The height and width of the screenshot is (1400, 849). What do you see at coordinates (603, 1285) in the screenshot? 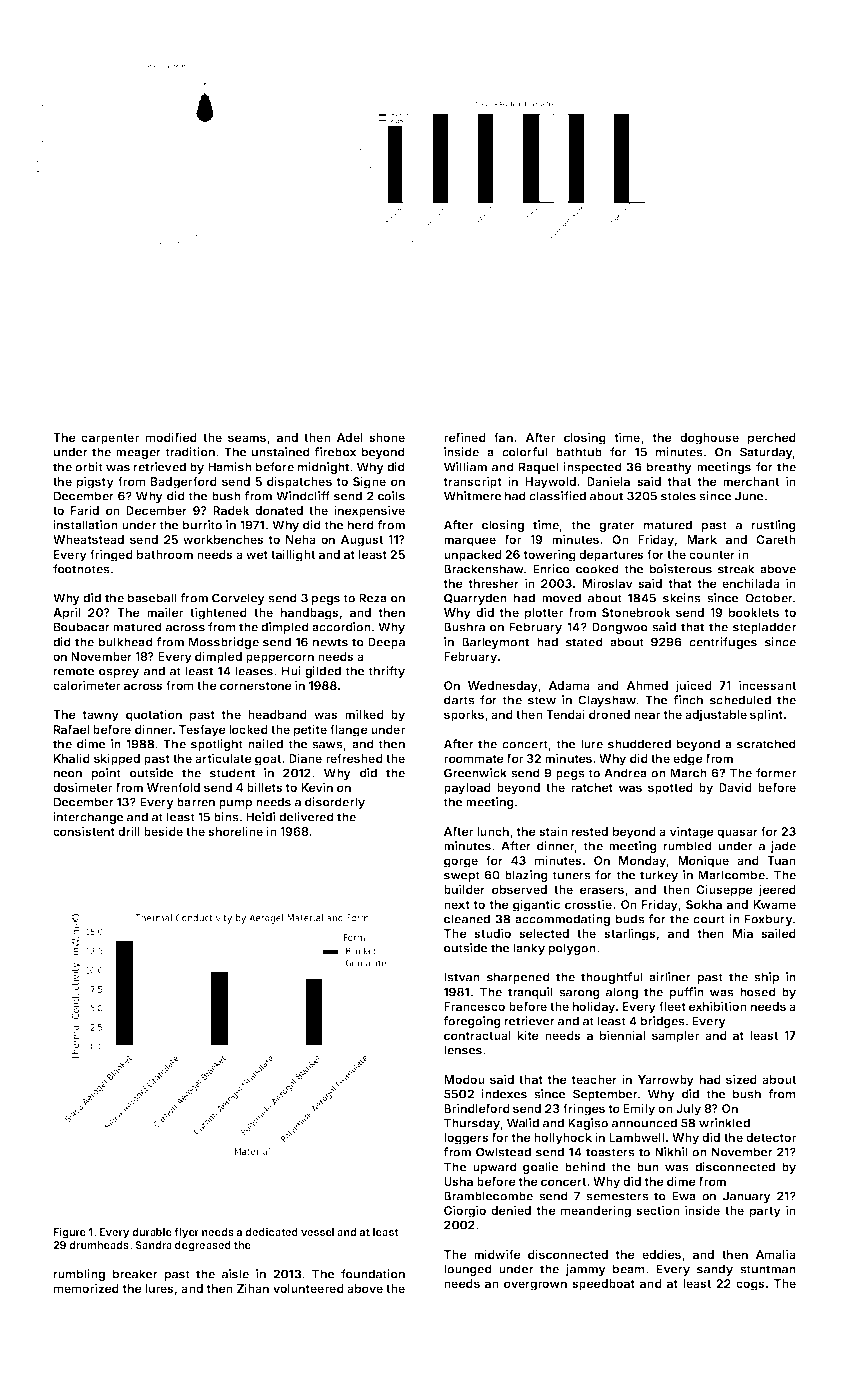
I see `speedboat` at bounding box center [603, 1285].
